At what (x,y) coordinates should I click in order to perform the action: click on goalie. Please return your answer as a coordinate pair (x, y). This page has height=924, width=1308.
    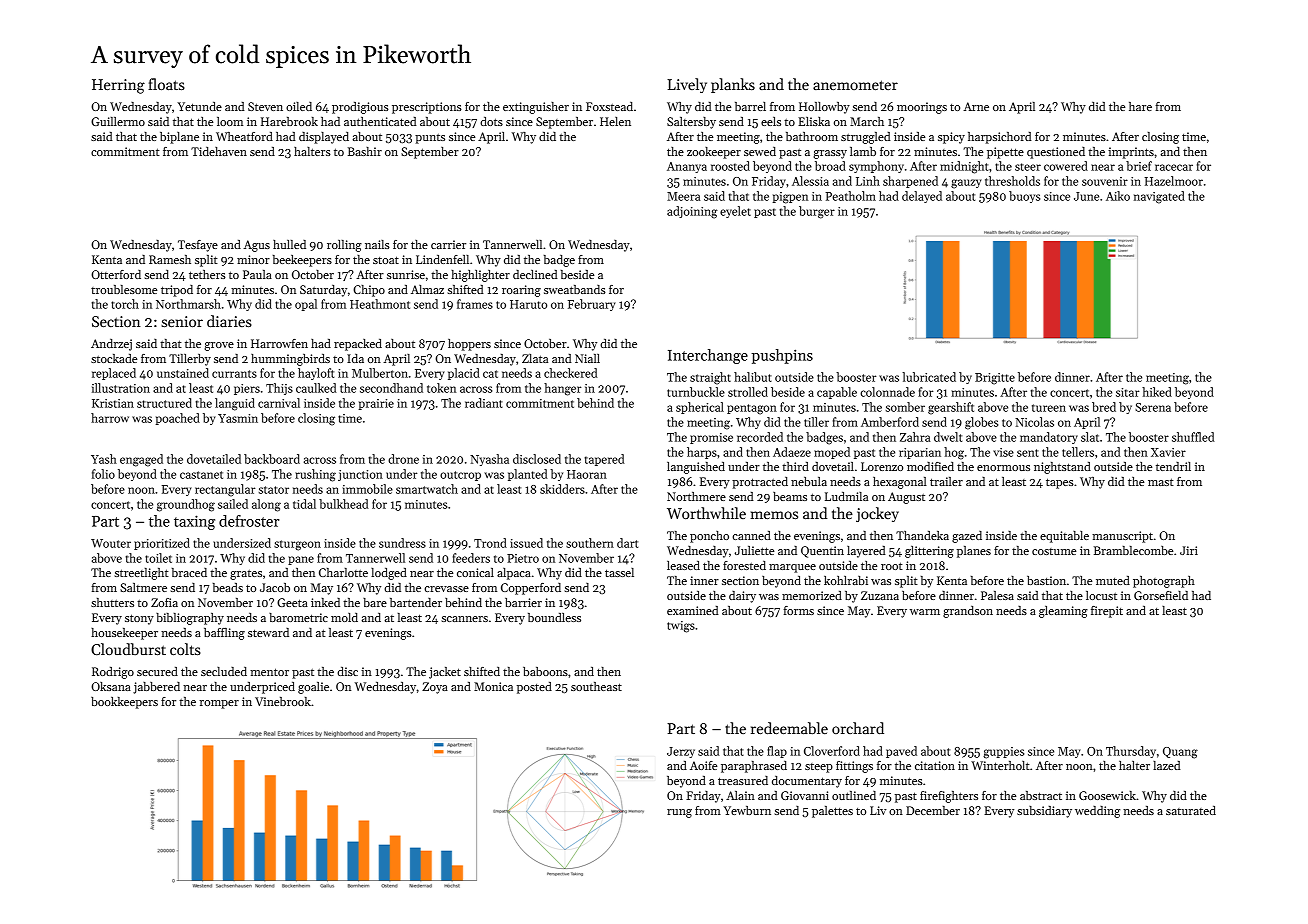
    Looking at the image, I should click on (313, 688).
